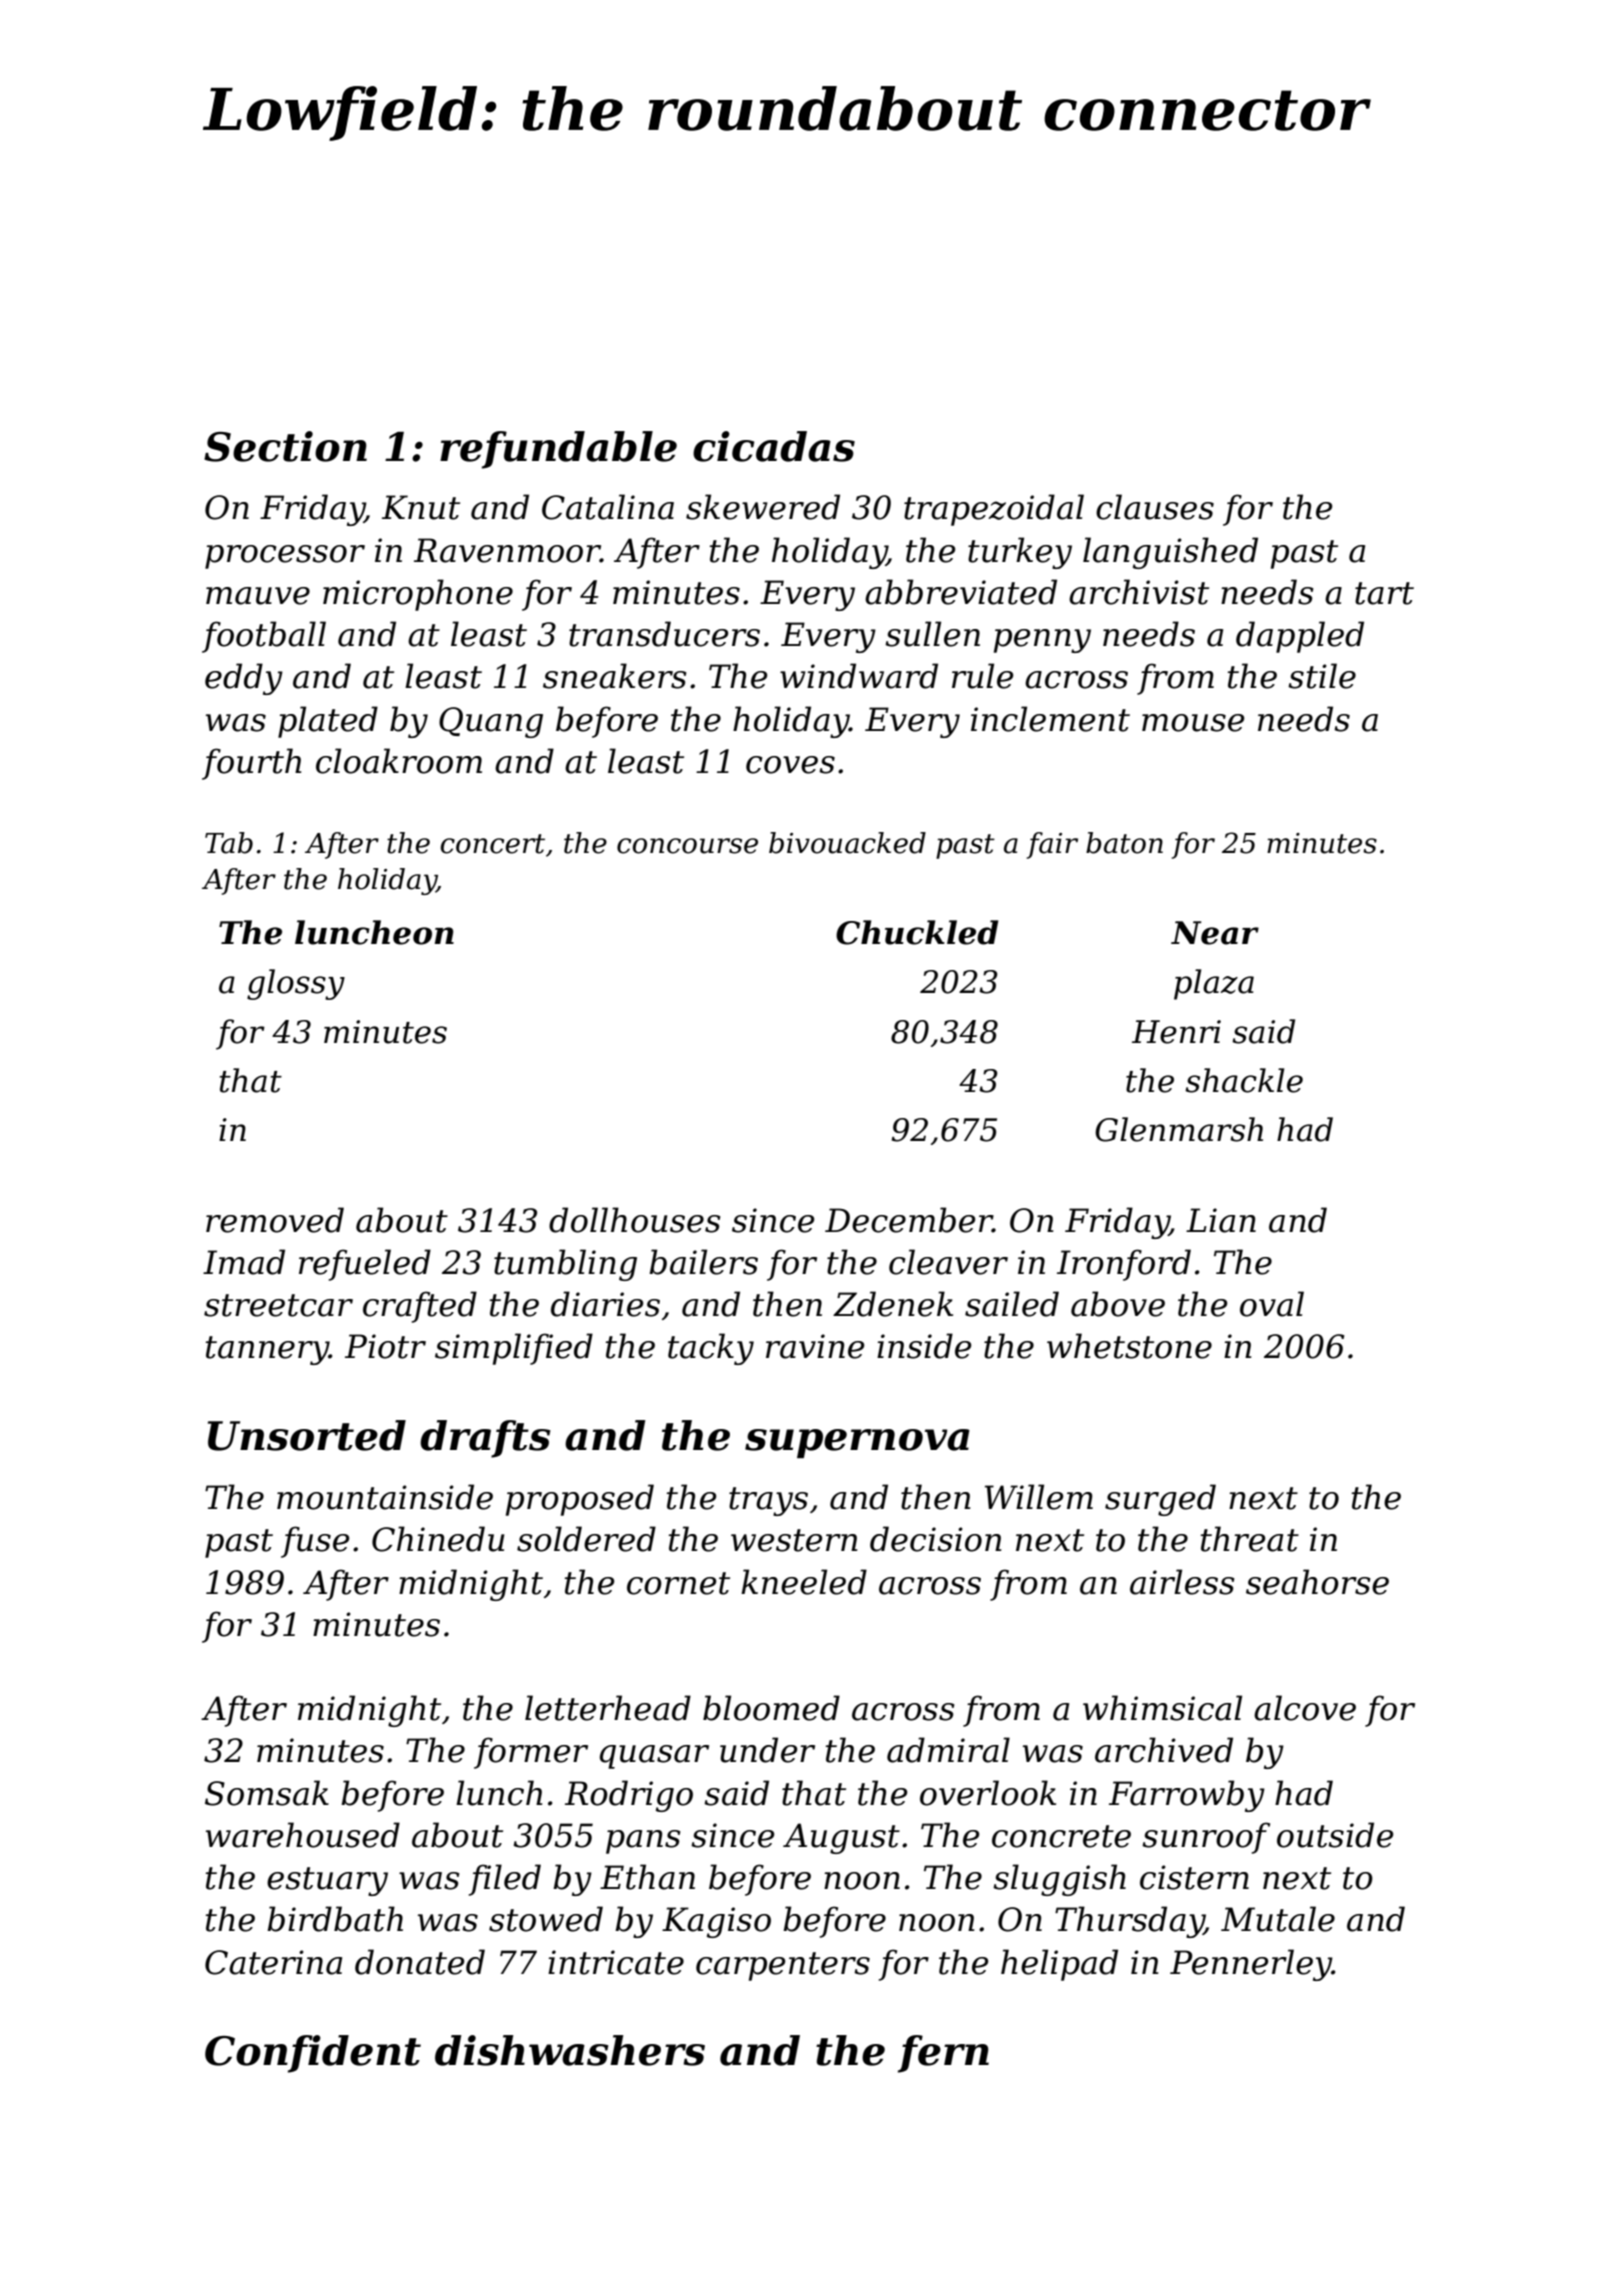 The width and height of the page is (1620, 2292). Describe the element at coordinates (859, 676) in the page. I see `windward` at that location.
